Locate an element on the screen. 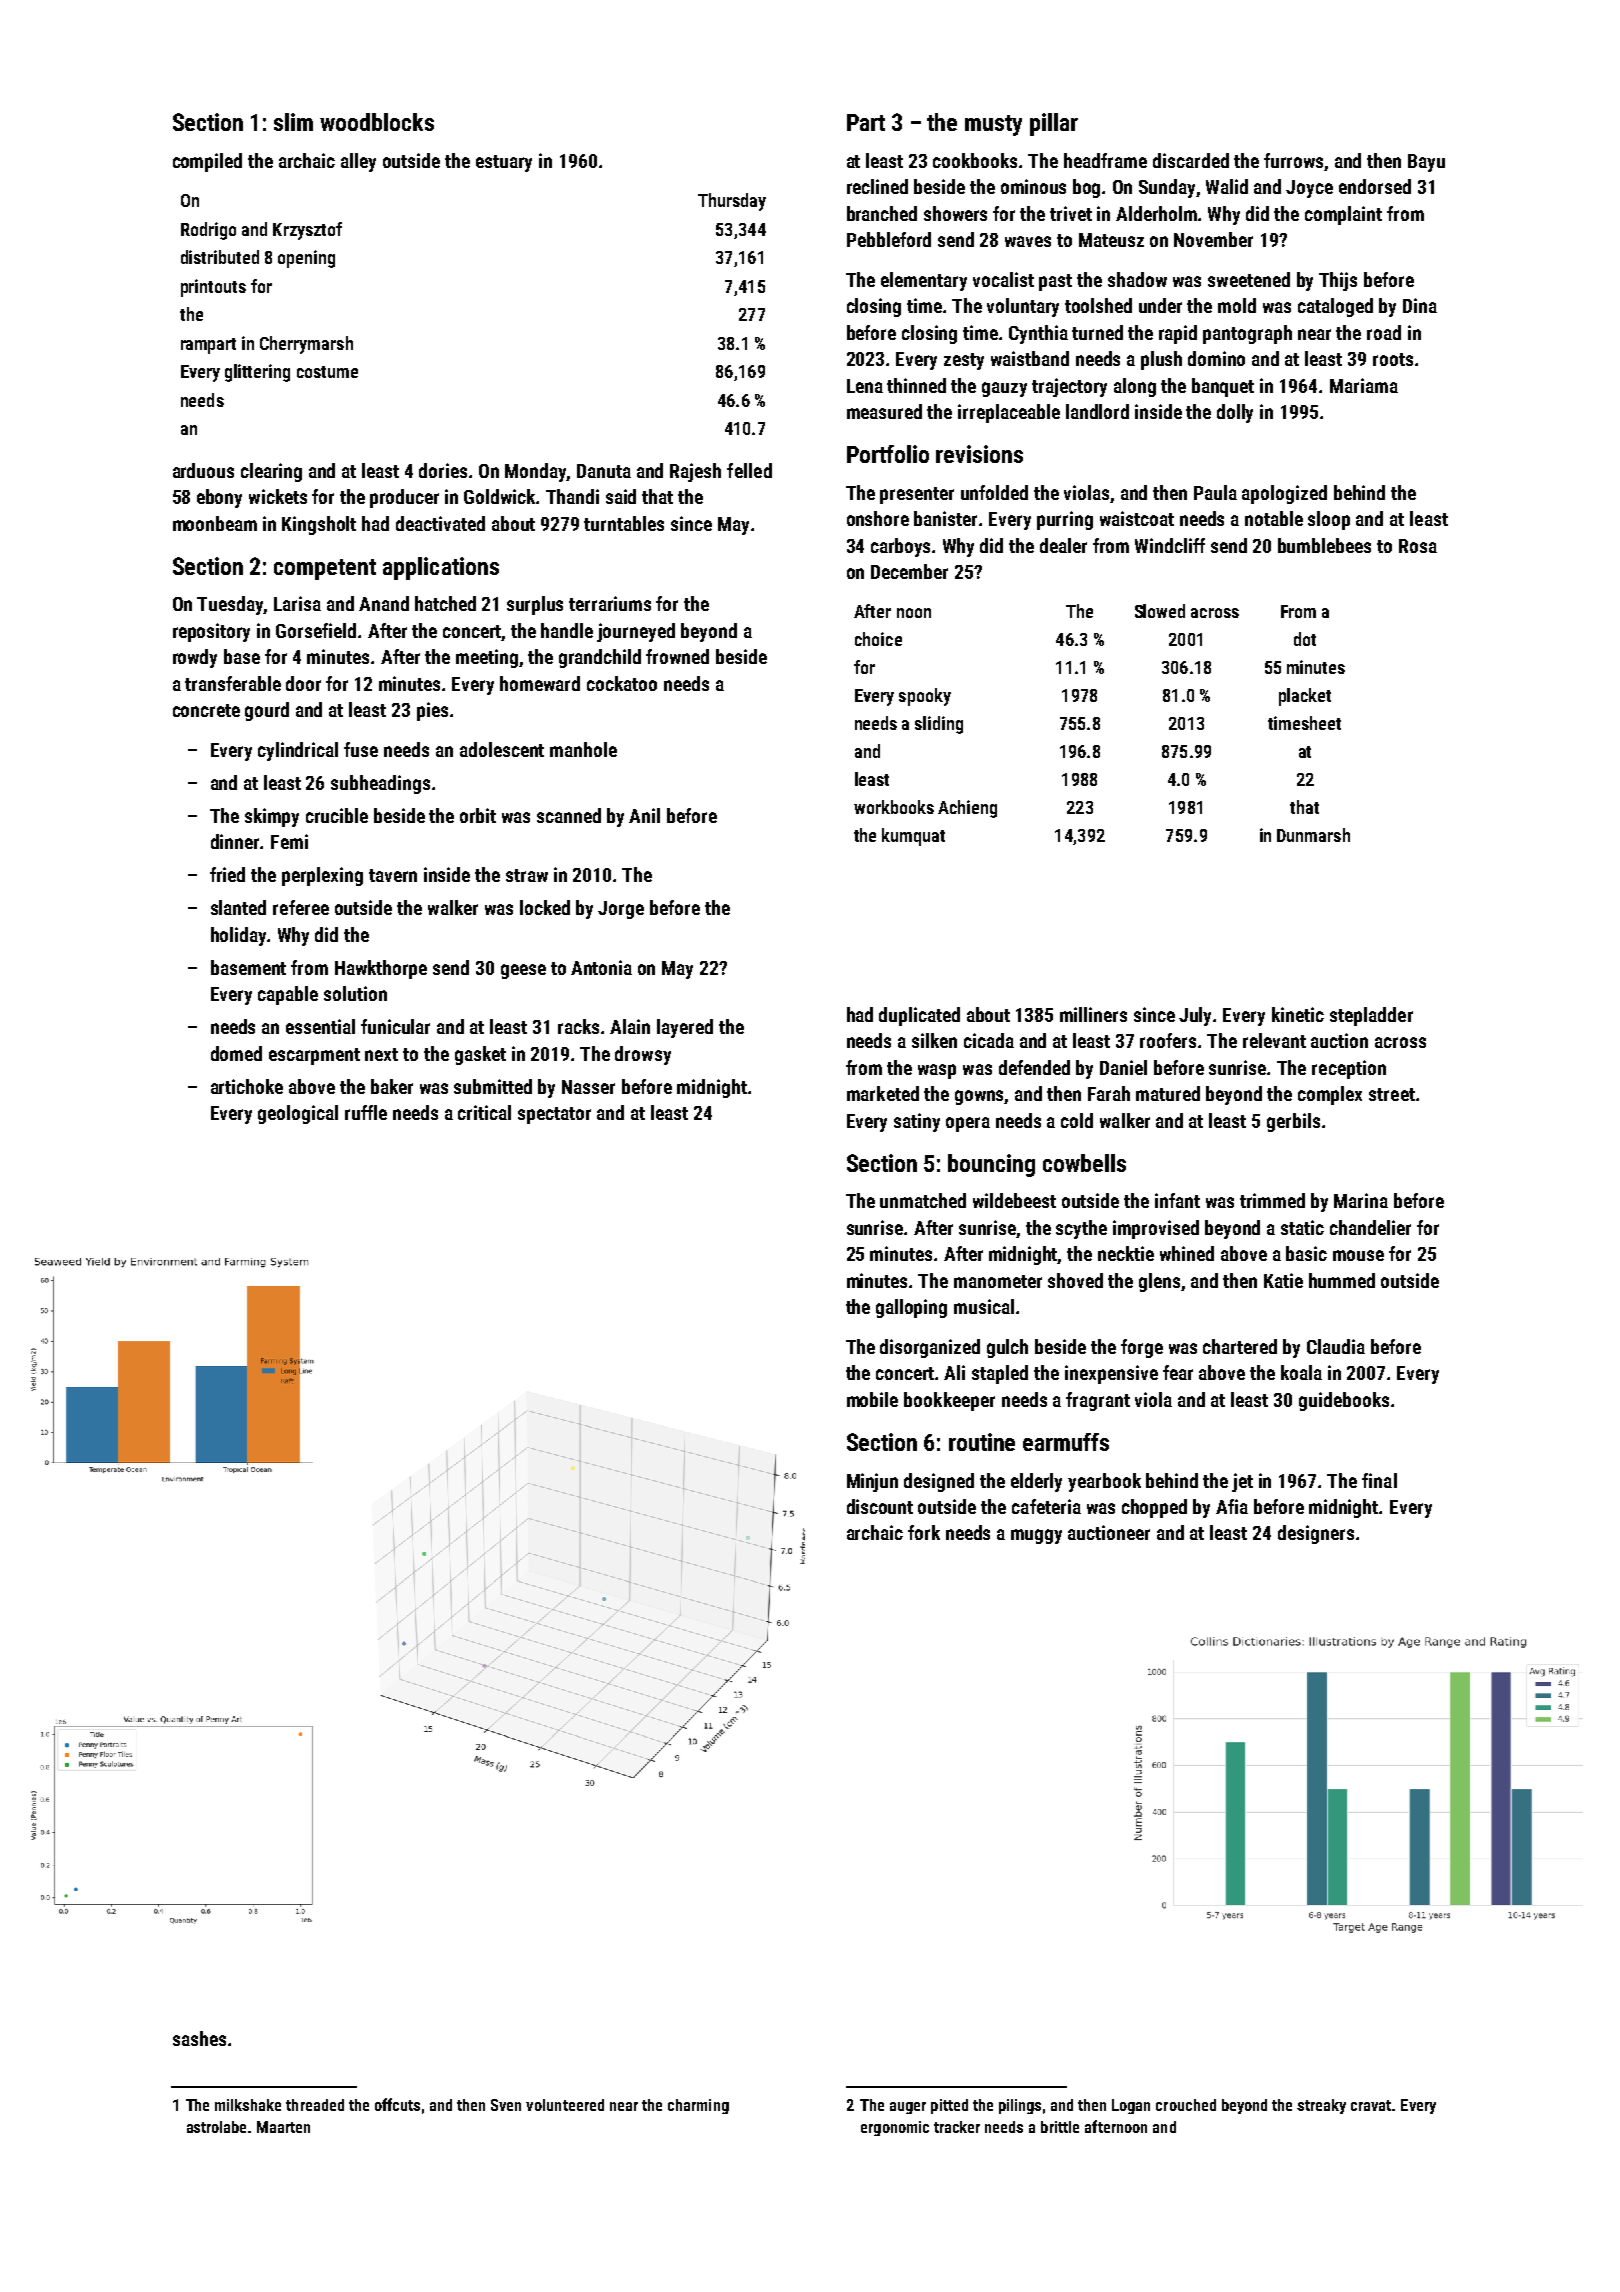 Image resolution: width=1620 pixels, height=2292 pixels. duplicated is located at coordinates (919, 1016).
